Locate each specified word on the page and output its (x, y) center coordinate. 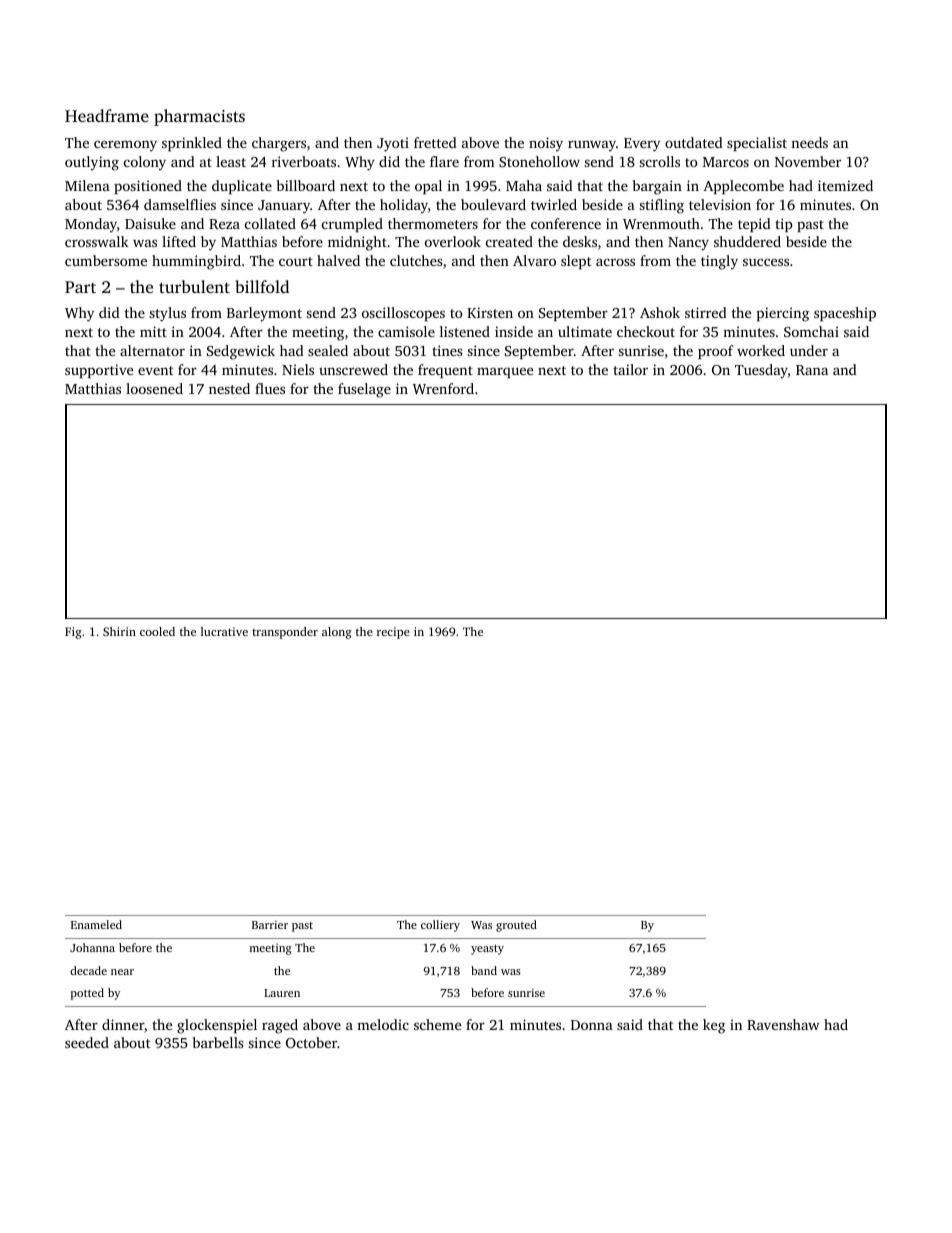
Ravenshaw (783, 1024)
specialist (757, 144)
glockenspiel (217, 1026)
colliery (440, 926)
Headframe (107, 115)
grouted (516, 926)
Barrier (270, 924)
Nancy (688, 244)
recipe (393, 633)
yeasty (487, 950)
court (296, 261)
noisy (546, 144)
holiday (404, 206)
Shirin (119, 631)
